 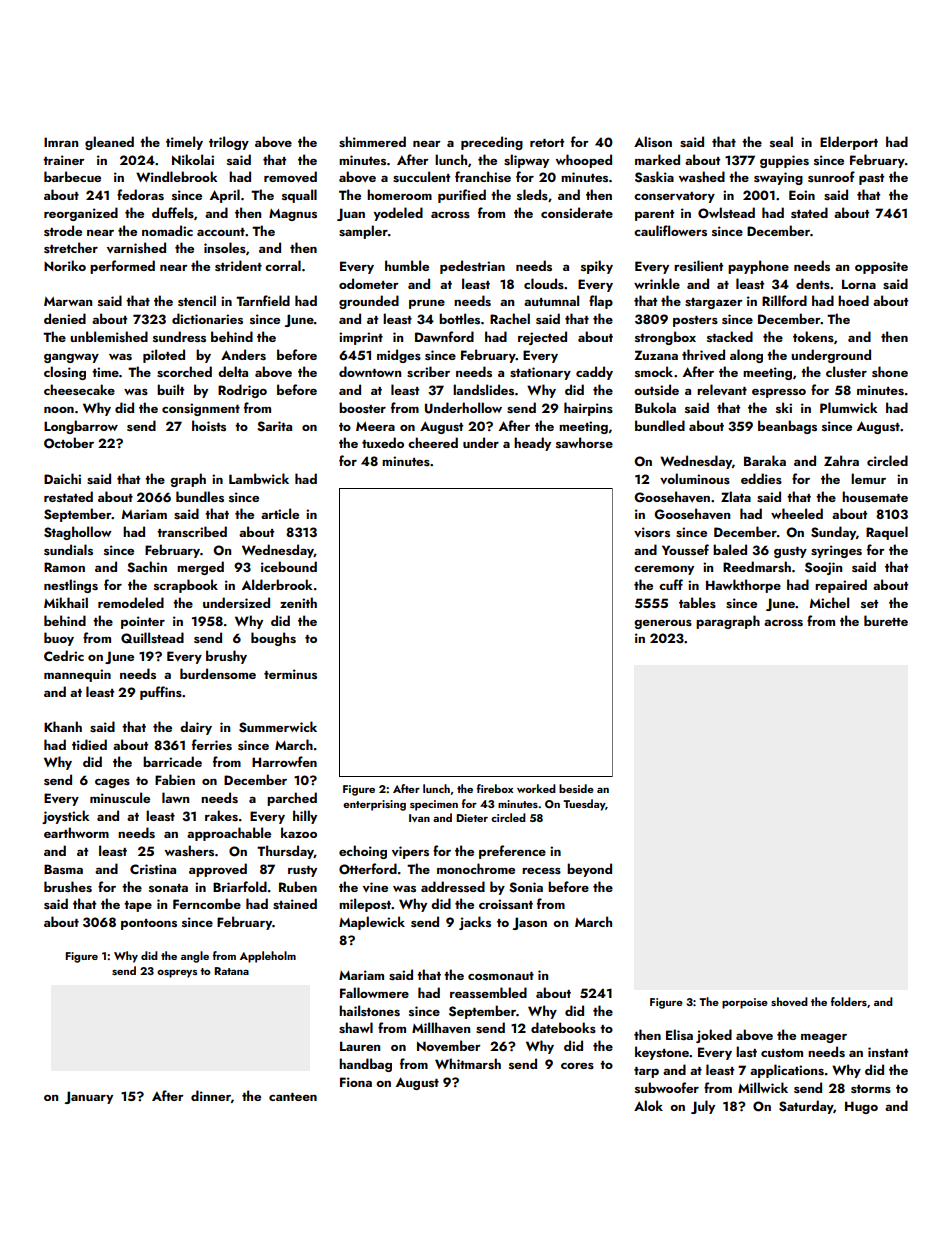 I want to click on heady, so click(x=532, y=444).
